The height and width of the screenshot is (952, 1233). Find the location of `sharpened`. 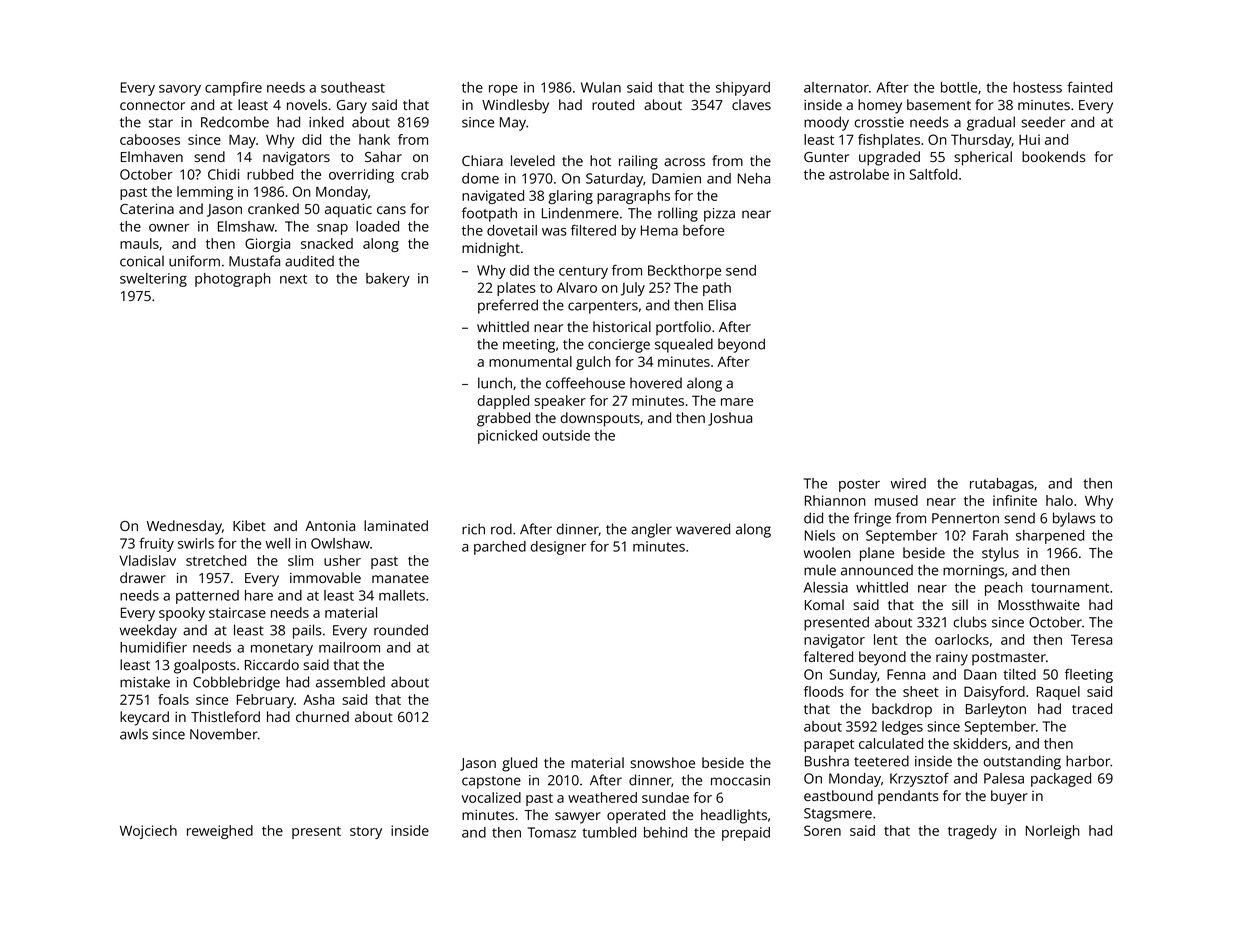

sharpened is located at coordinates (1050, 537).
